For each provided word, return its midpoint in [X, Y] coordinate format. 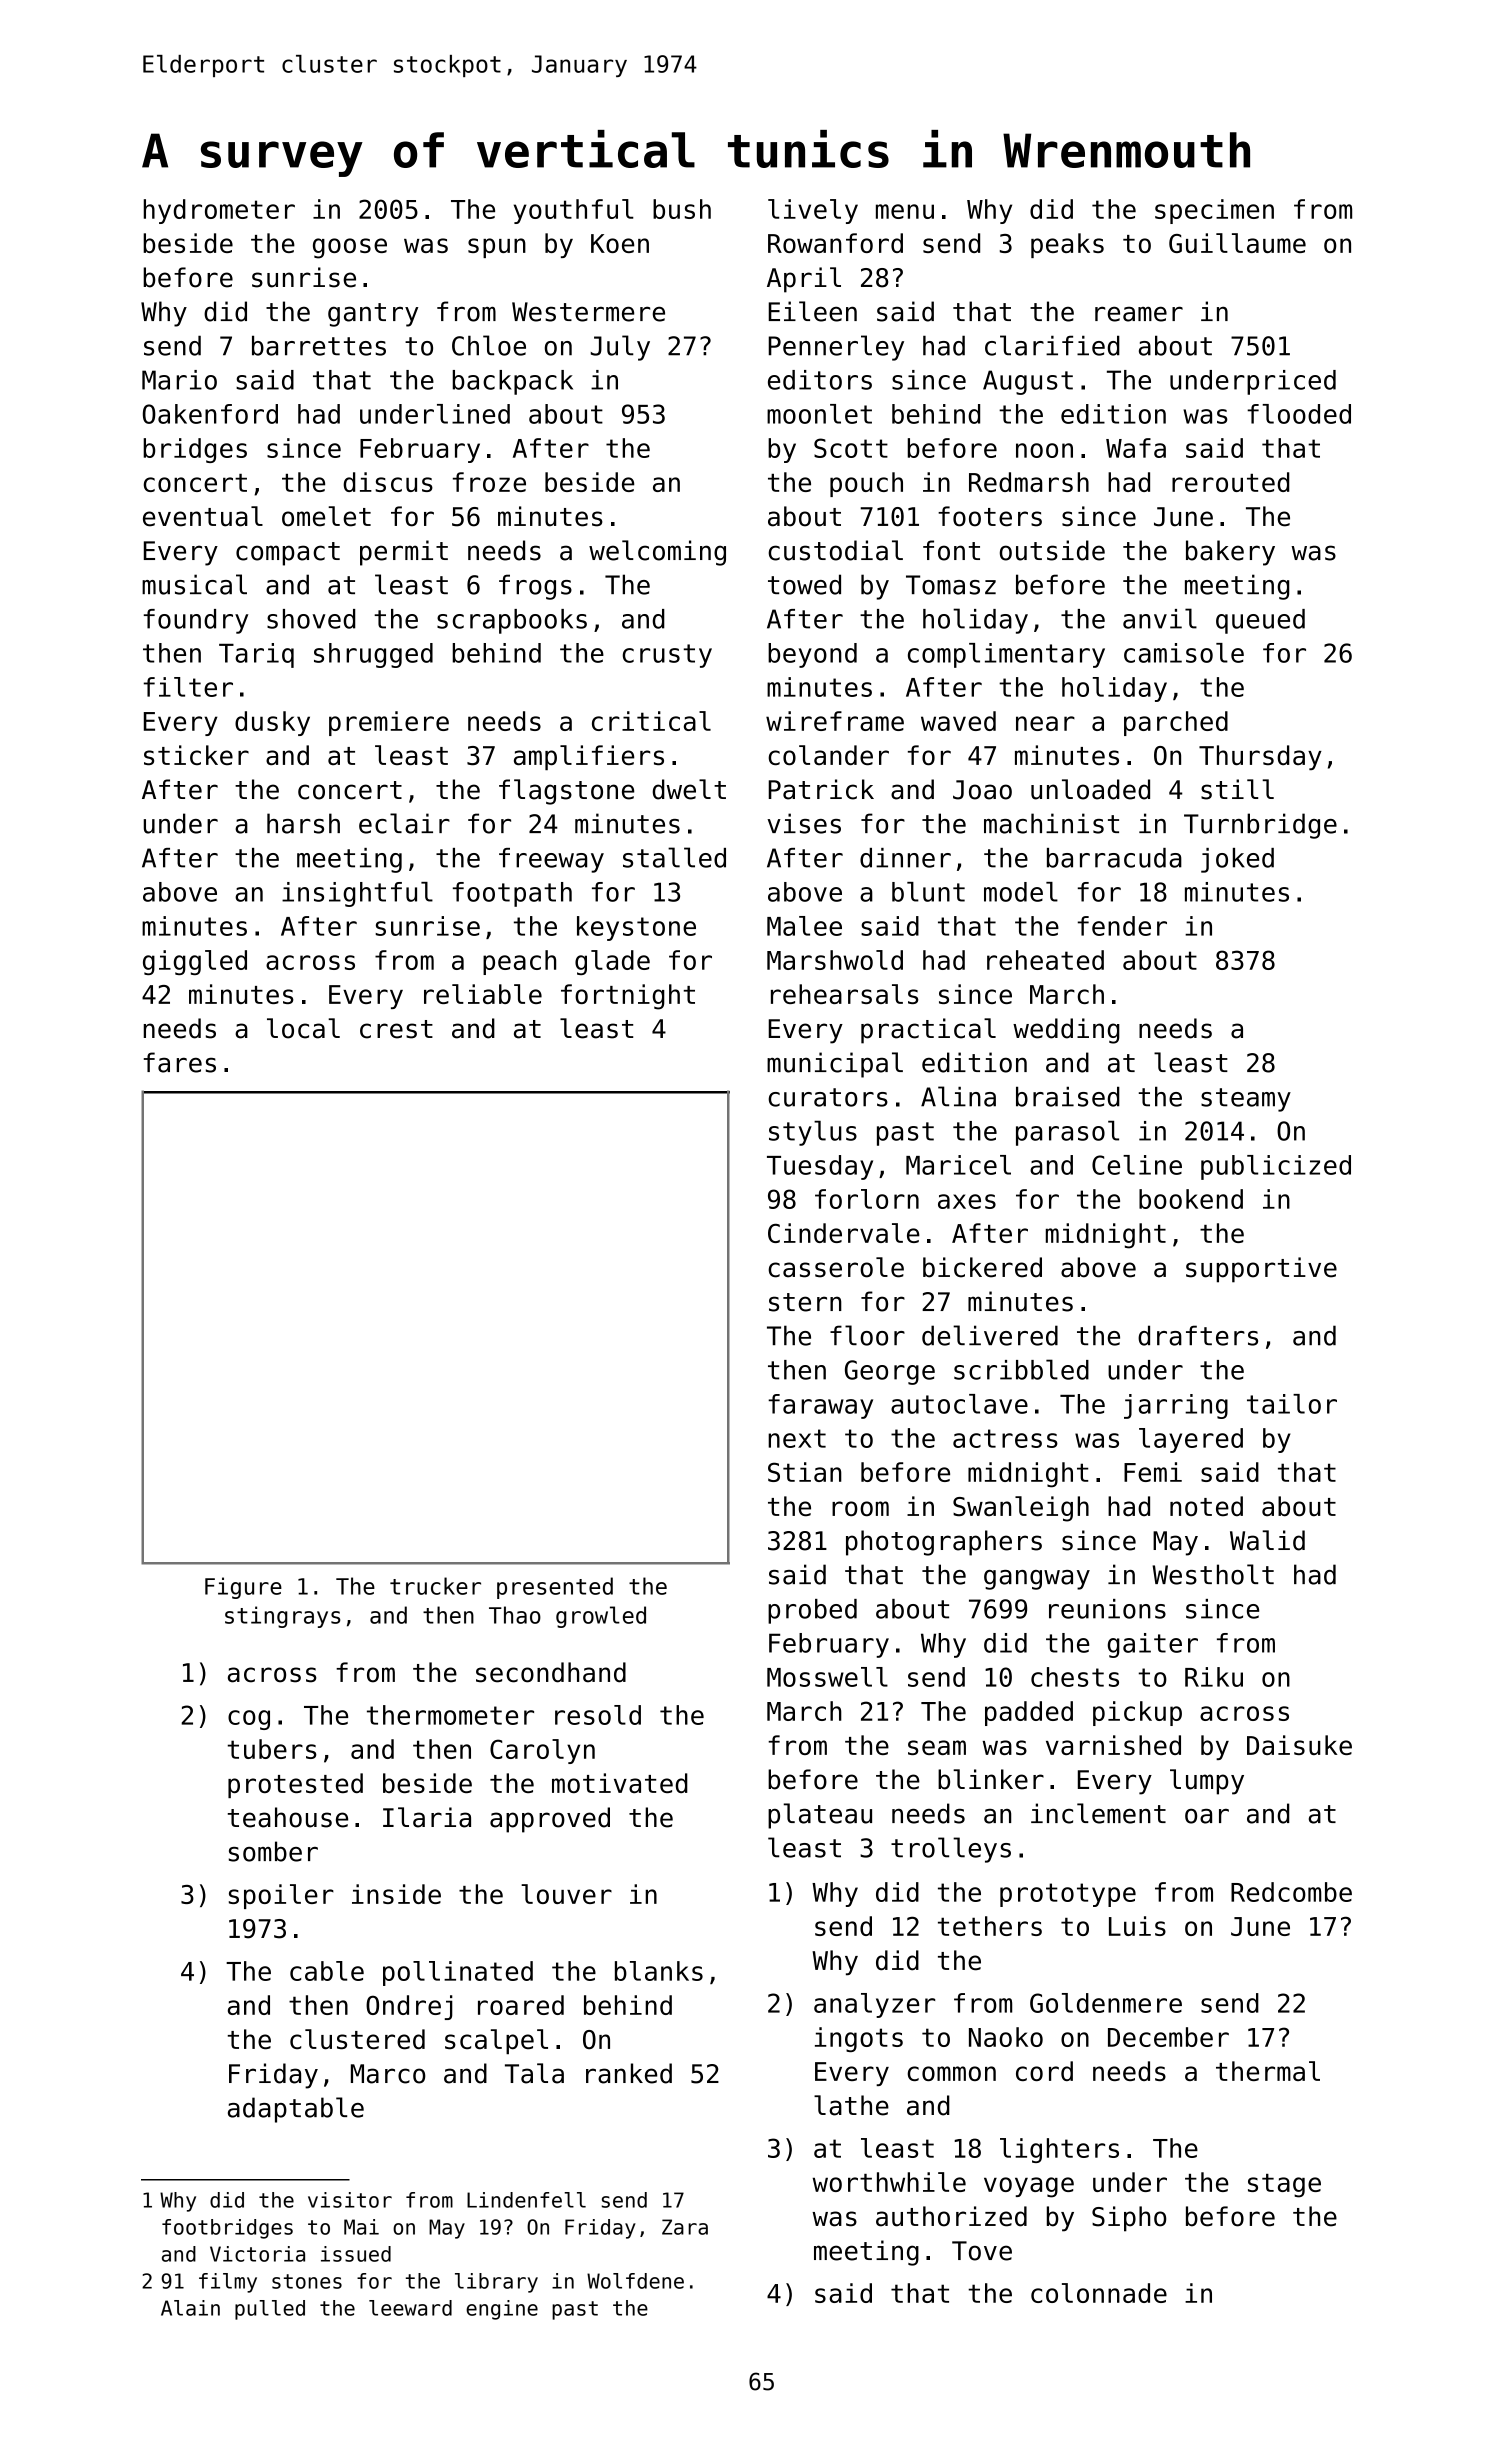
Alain [190, 2308]
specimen [1214, 211]
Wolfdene [635, 2281]
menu [905, 211]
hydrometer [219, 211]
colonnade [1099, 2293]
